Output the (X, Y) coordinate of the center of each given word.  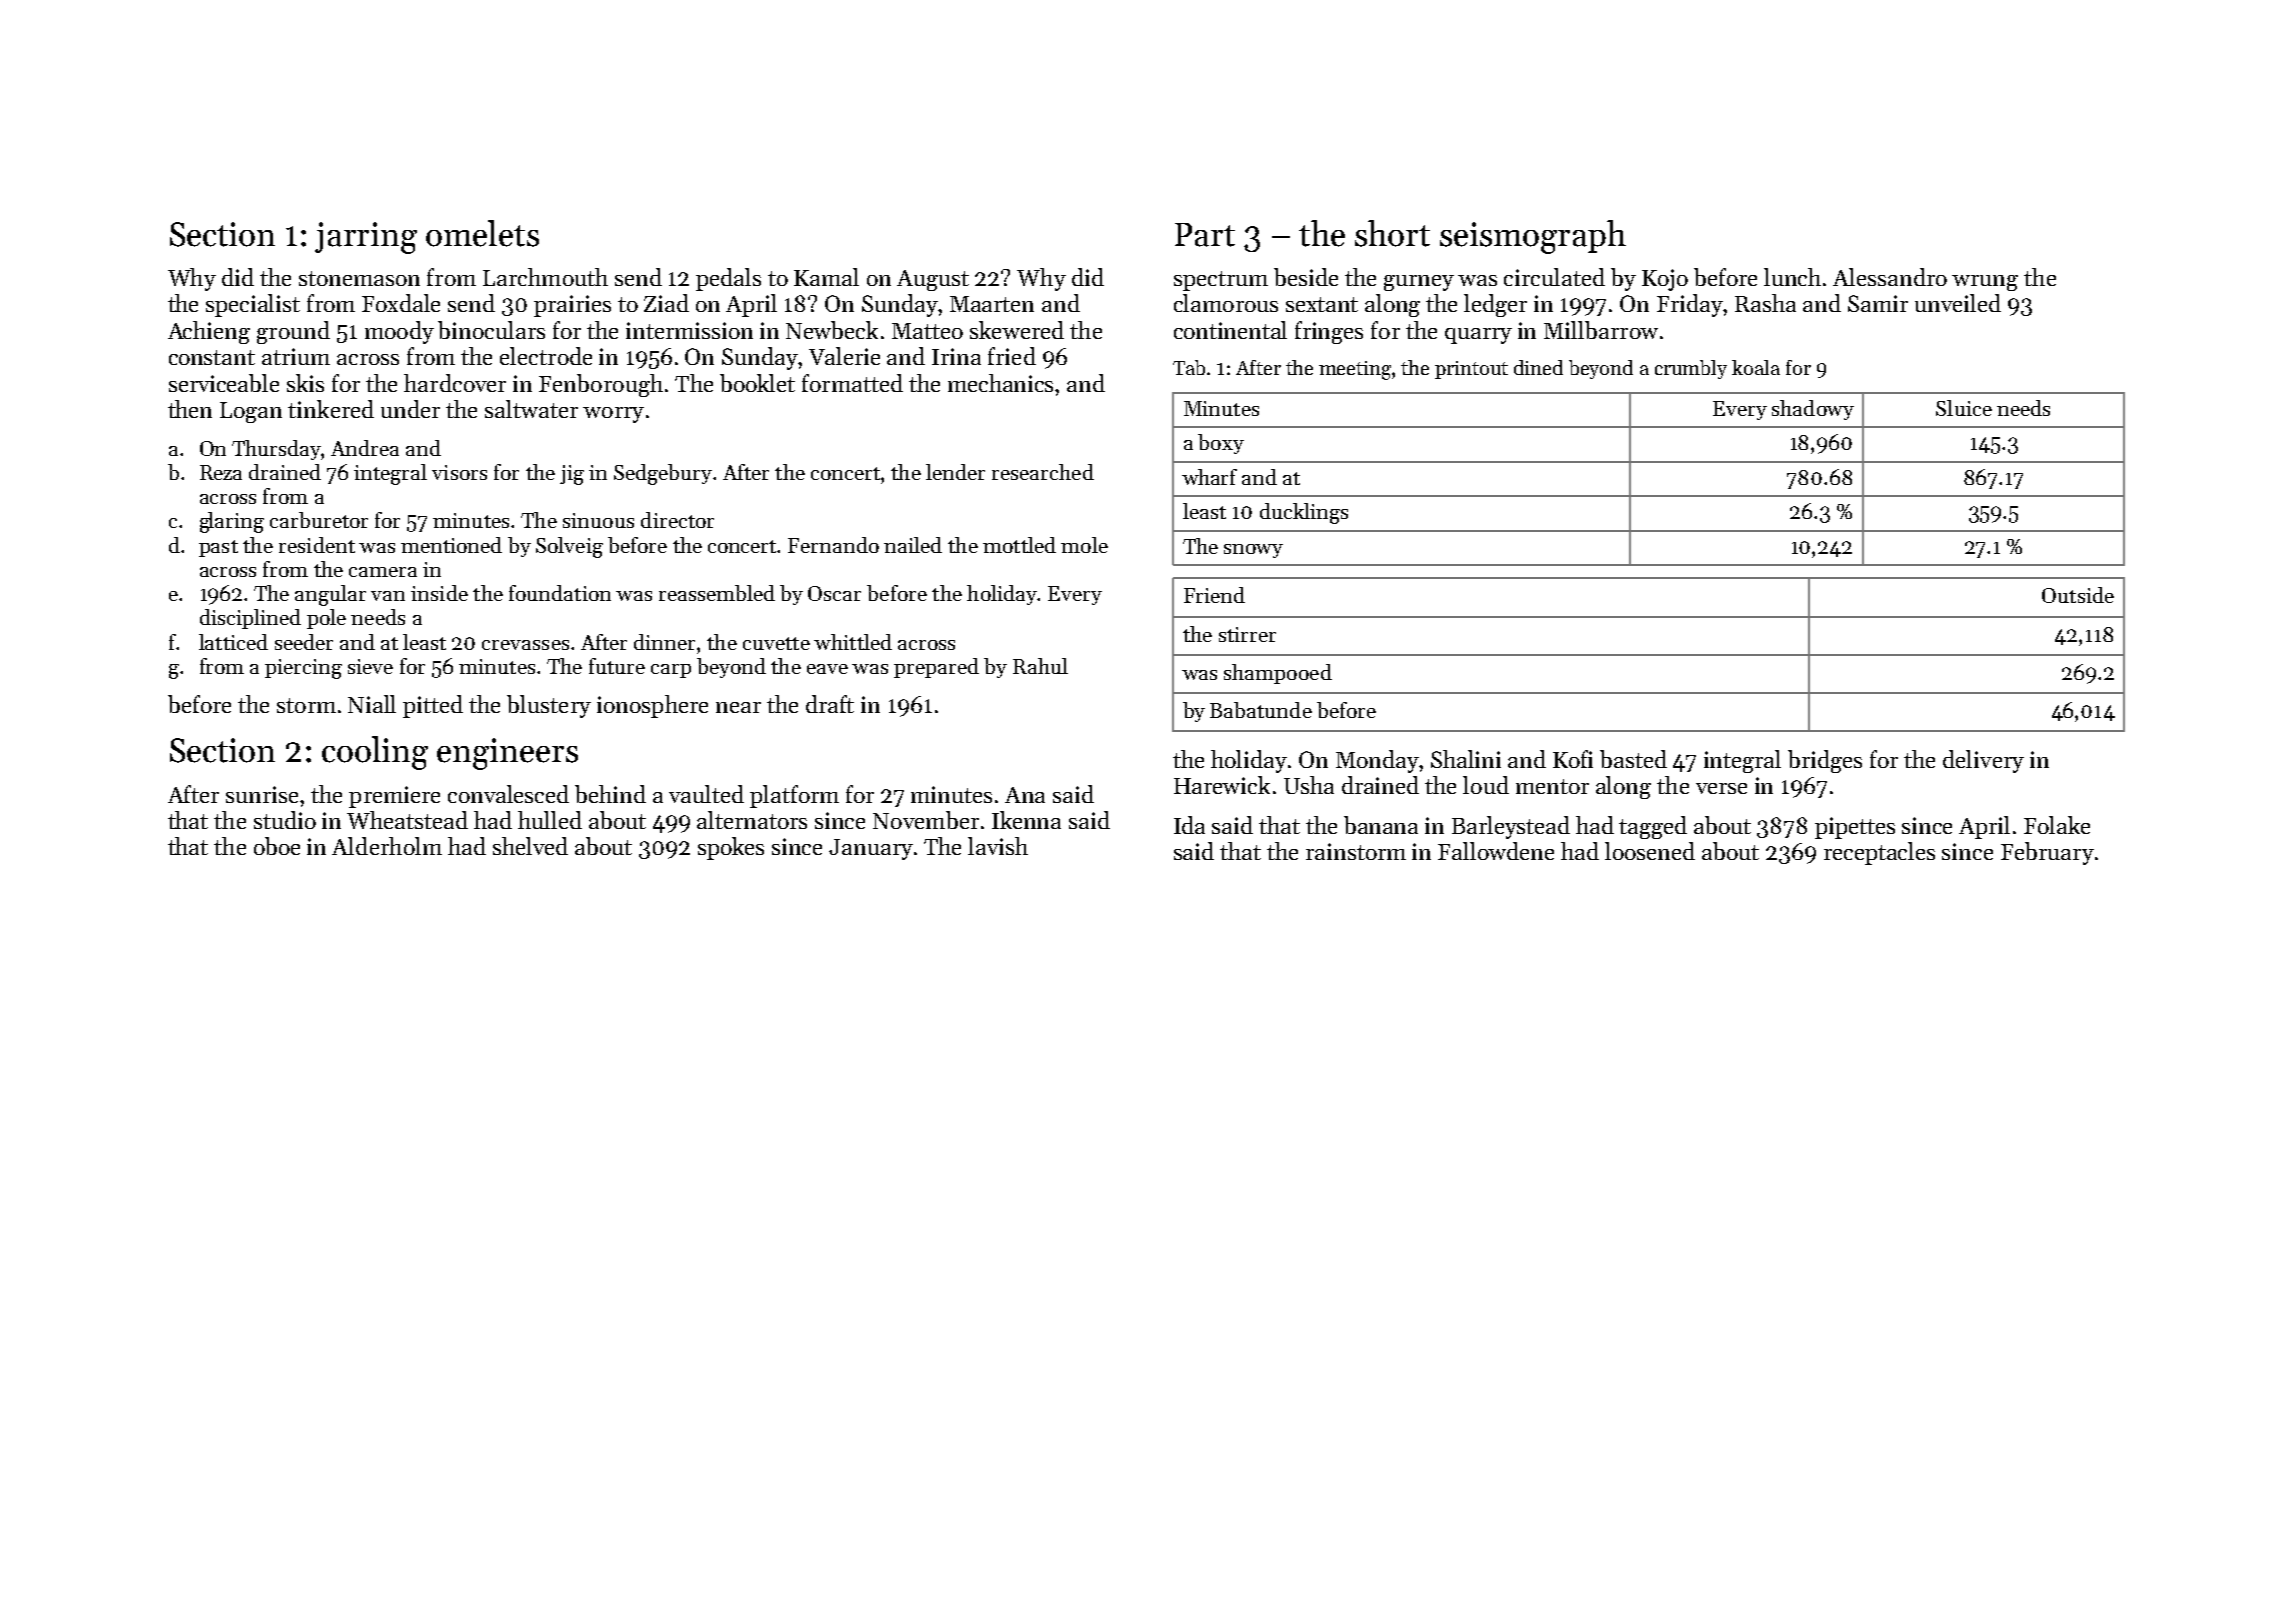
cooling (375, 753)
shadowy (1813, 410)
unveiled (1958, 303)
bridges (1825, 761)
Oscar (834, 593)
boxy (1221, 444)
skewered (1017, 330)
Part (1205, 235)
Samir (1878, 303)
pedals (728, 279)
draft (830, 704)
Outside (2078, 595)
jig (572, 475)
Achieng (209, 332)
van (388, 596)
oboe (277, 846)
